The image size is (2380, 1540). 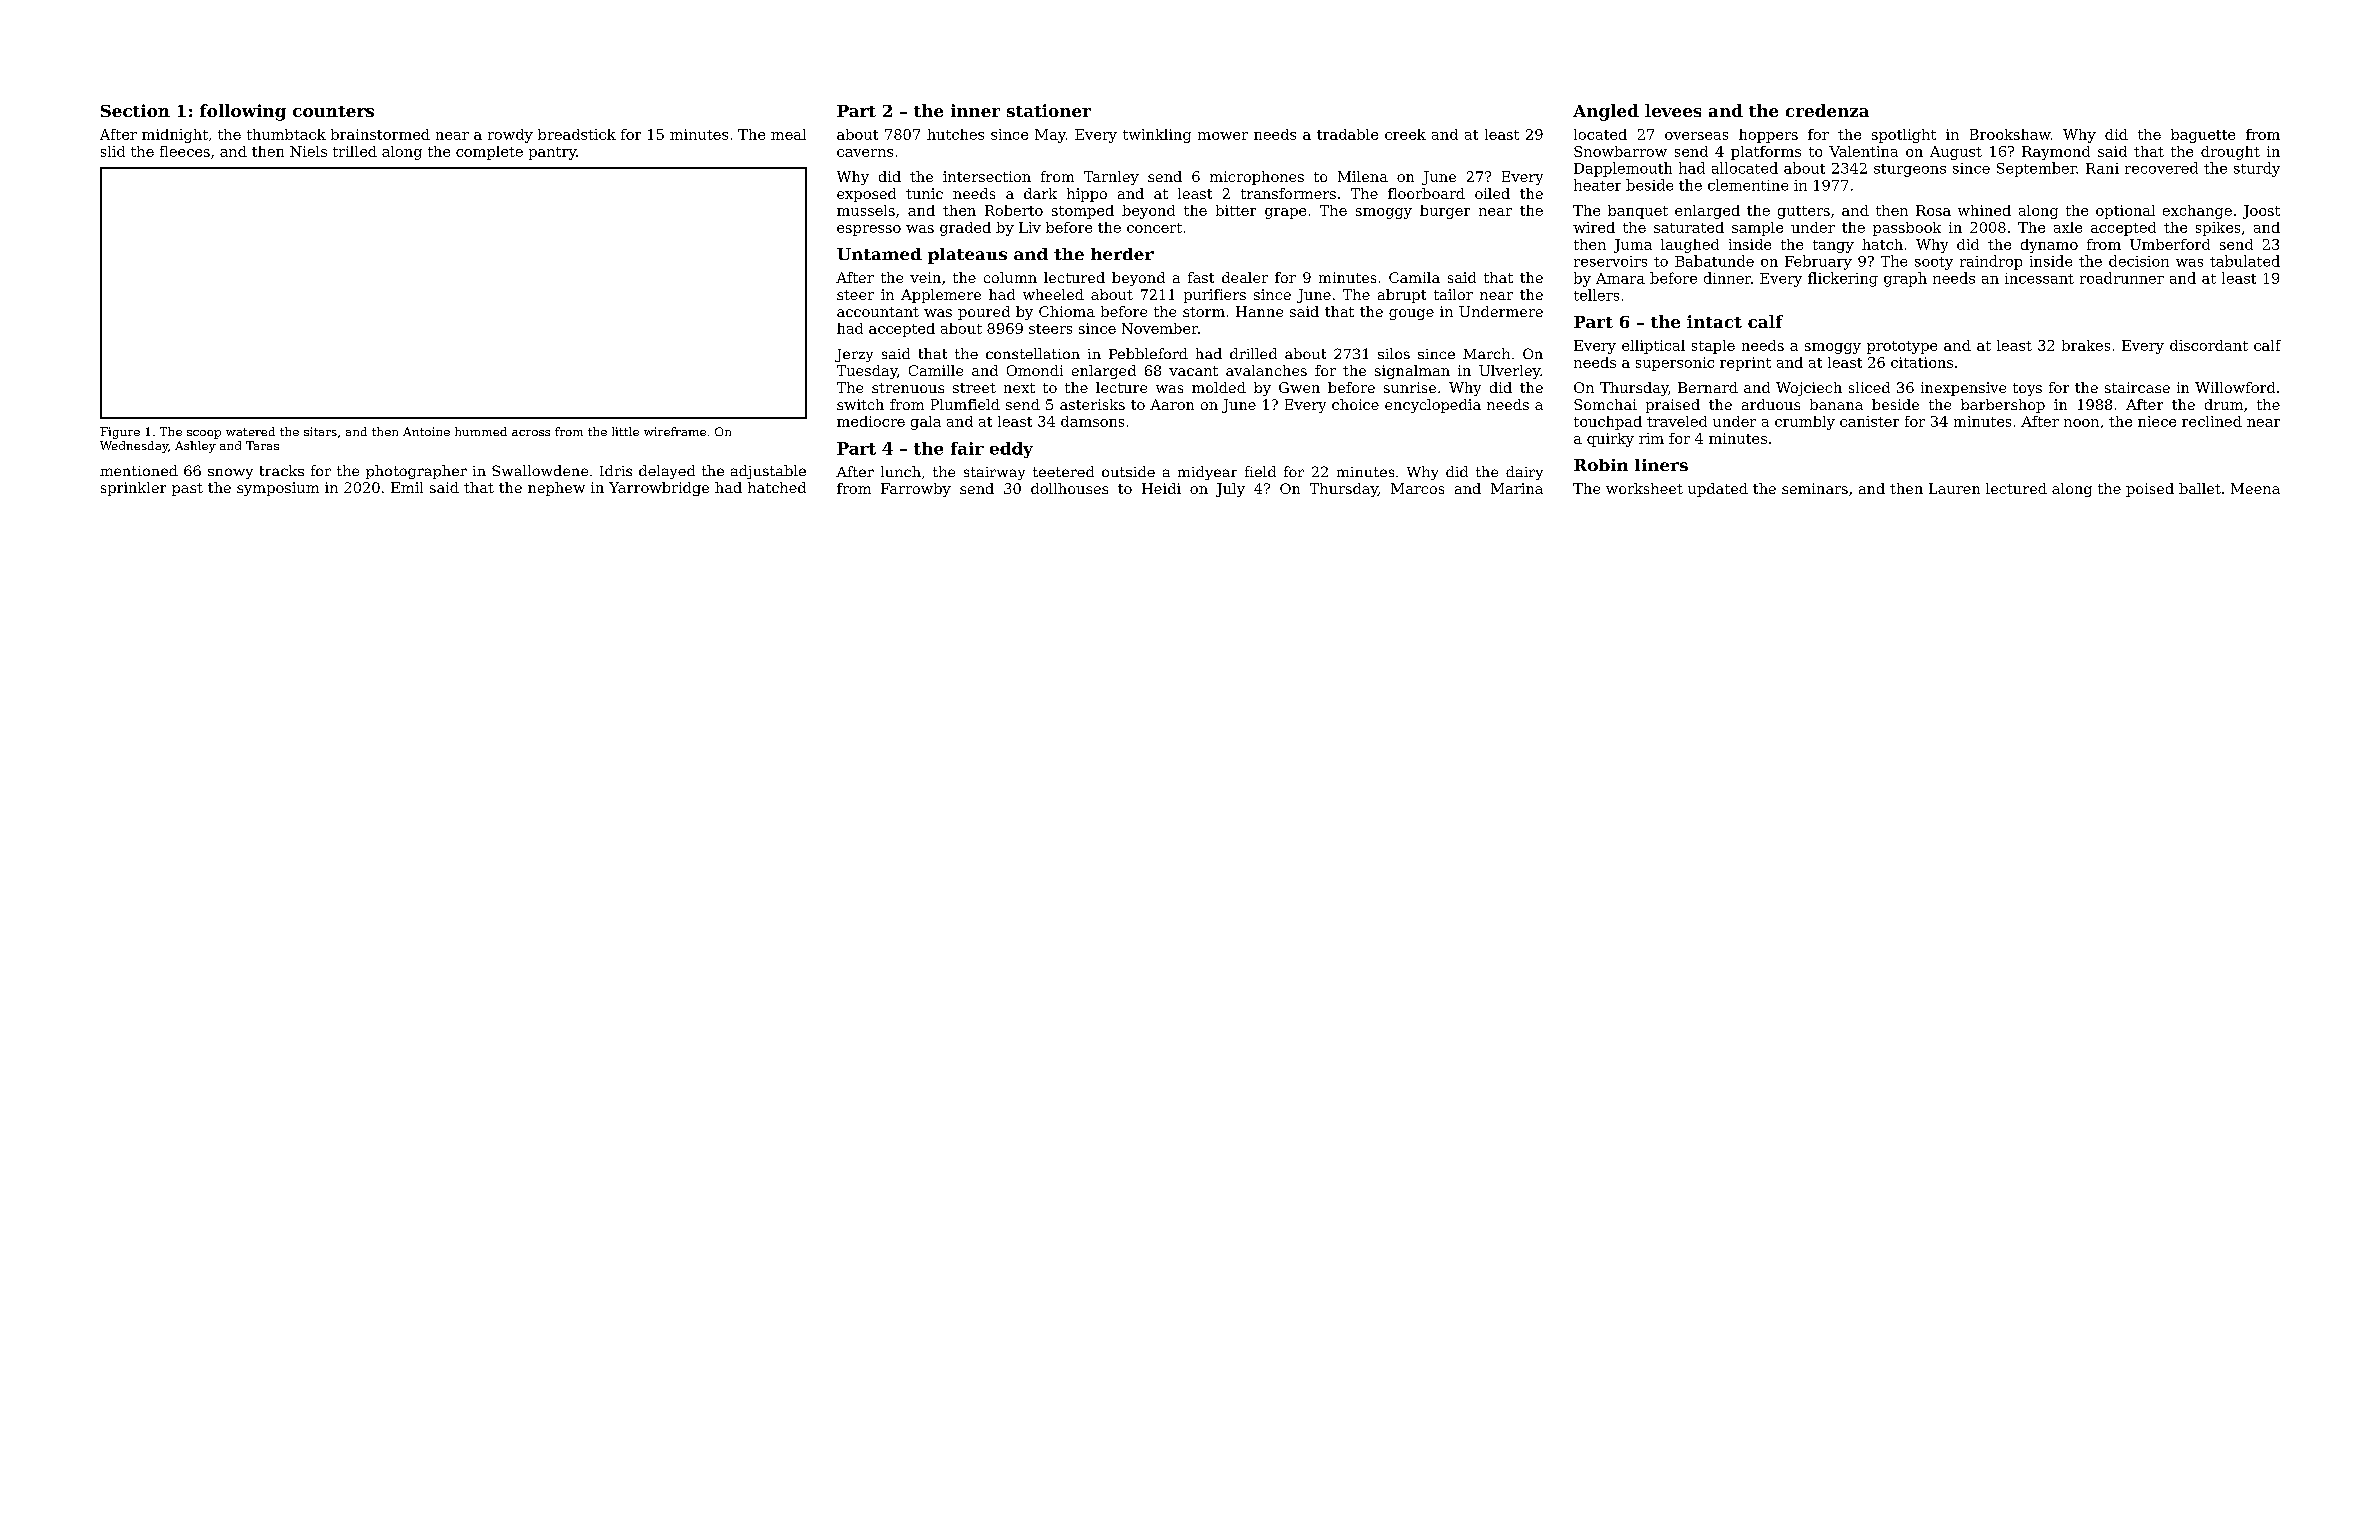 What do you see at coordinates (2068, 227) in the page?
I see `axle` at bounding box center [2068, 227].
